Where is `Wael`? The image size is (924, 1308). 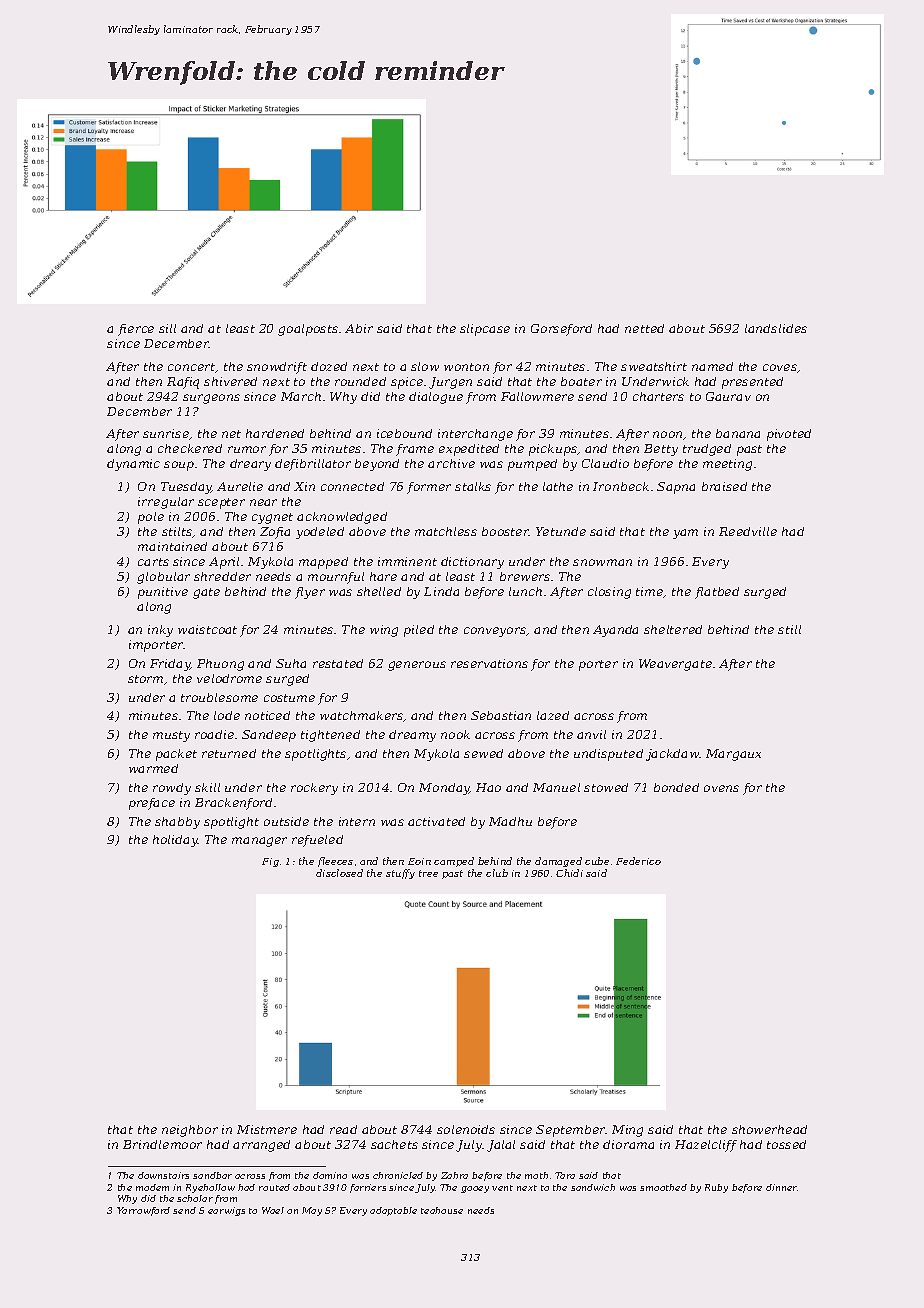 Wael is located at coordinates (273, 1210).
